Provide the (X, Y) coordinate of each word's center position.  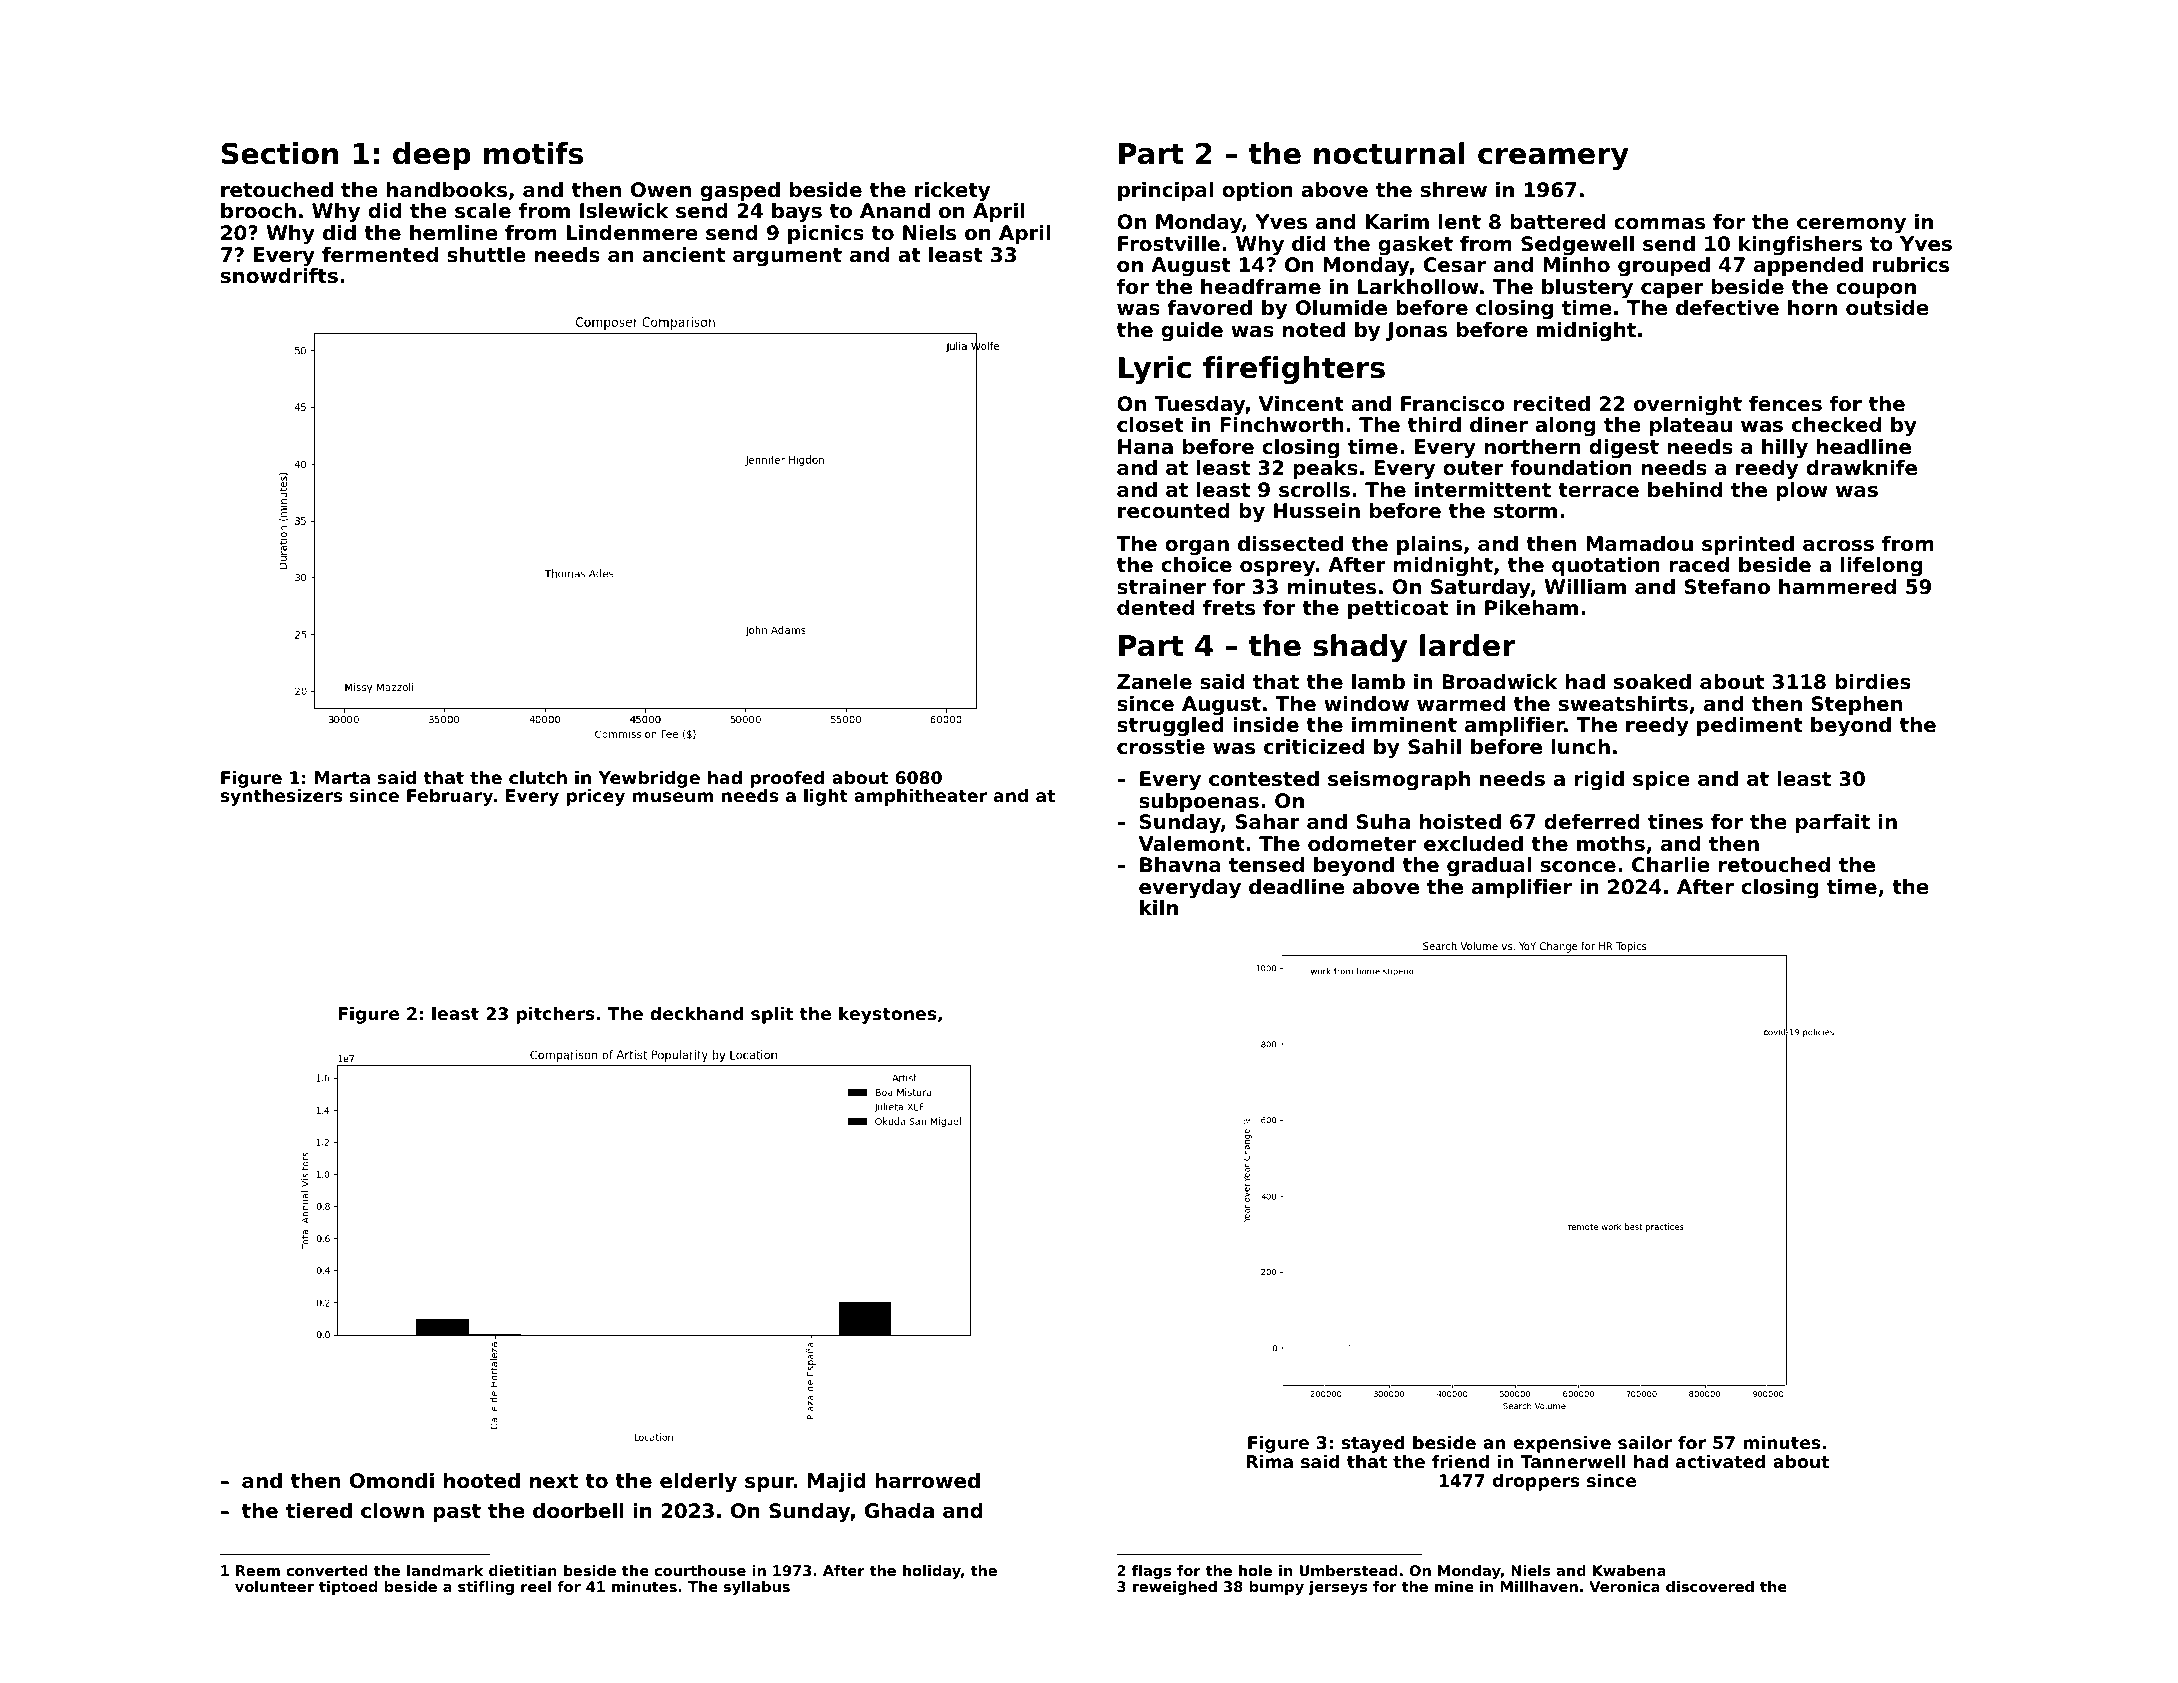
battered (1557, 222)
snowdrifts (279, 276)
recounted (1174, 511)
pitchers (555, 1015)
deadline (1296, 887)
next (554, 1481)
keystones (887, 1015)
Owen (661, 190)
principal (1165, 191)
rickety (952, 192)
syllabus (757, 1588)
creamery (1553, 159)
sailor (1645, 1442)
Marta (342, 777)
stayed (1373, 1444)
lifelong (1882, 567)
